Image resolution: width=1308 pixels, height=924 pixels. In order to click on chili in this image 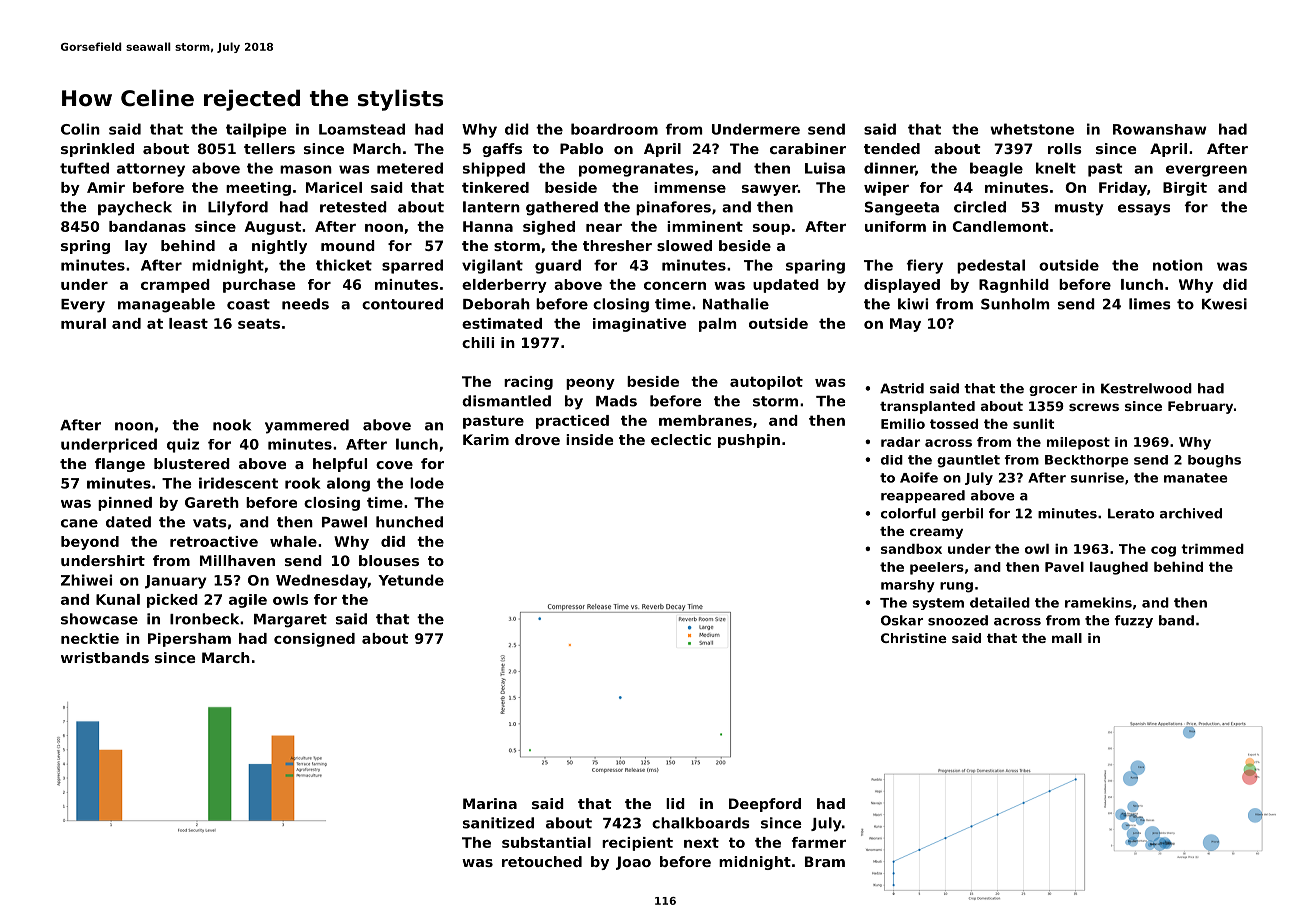, I will do `click(478, 342)`.
